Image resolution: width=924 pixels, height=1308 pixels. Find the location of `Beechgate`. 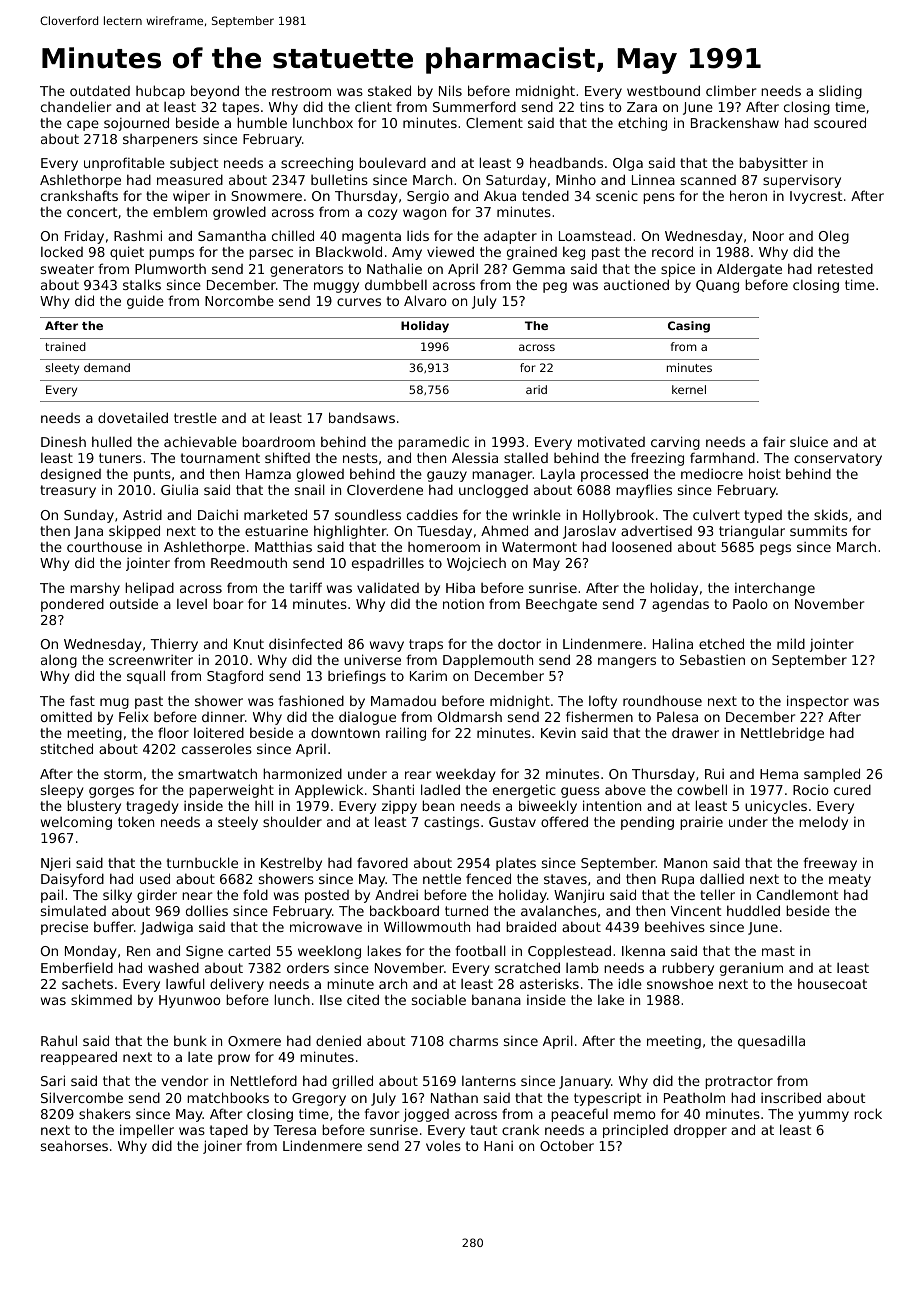

Beechgate is located at coordinates (561, 605).
